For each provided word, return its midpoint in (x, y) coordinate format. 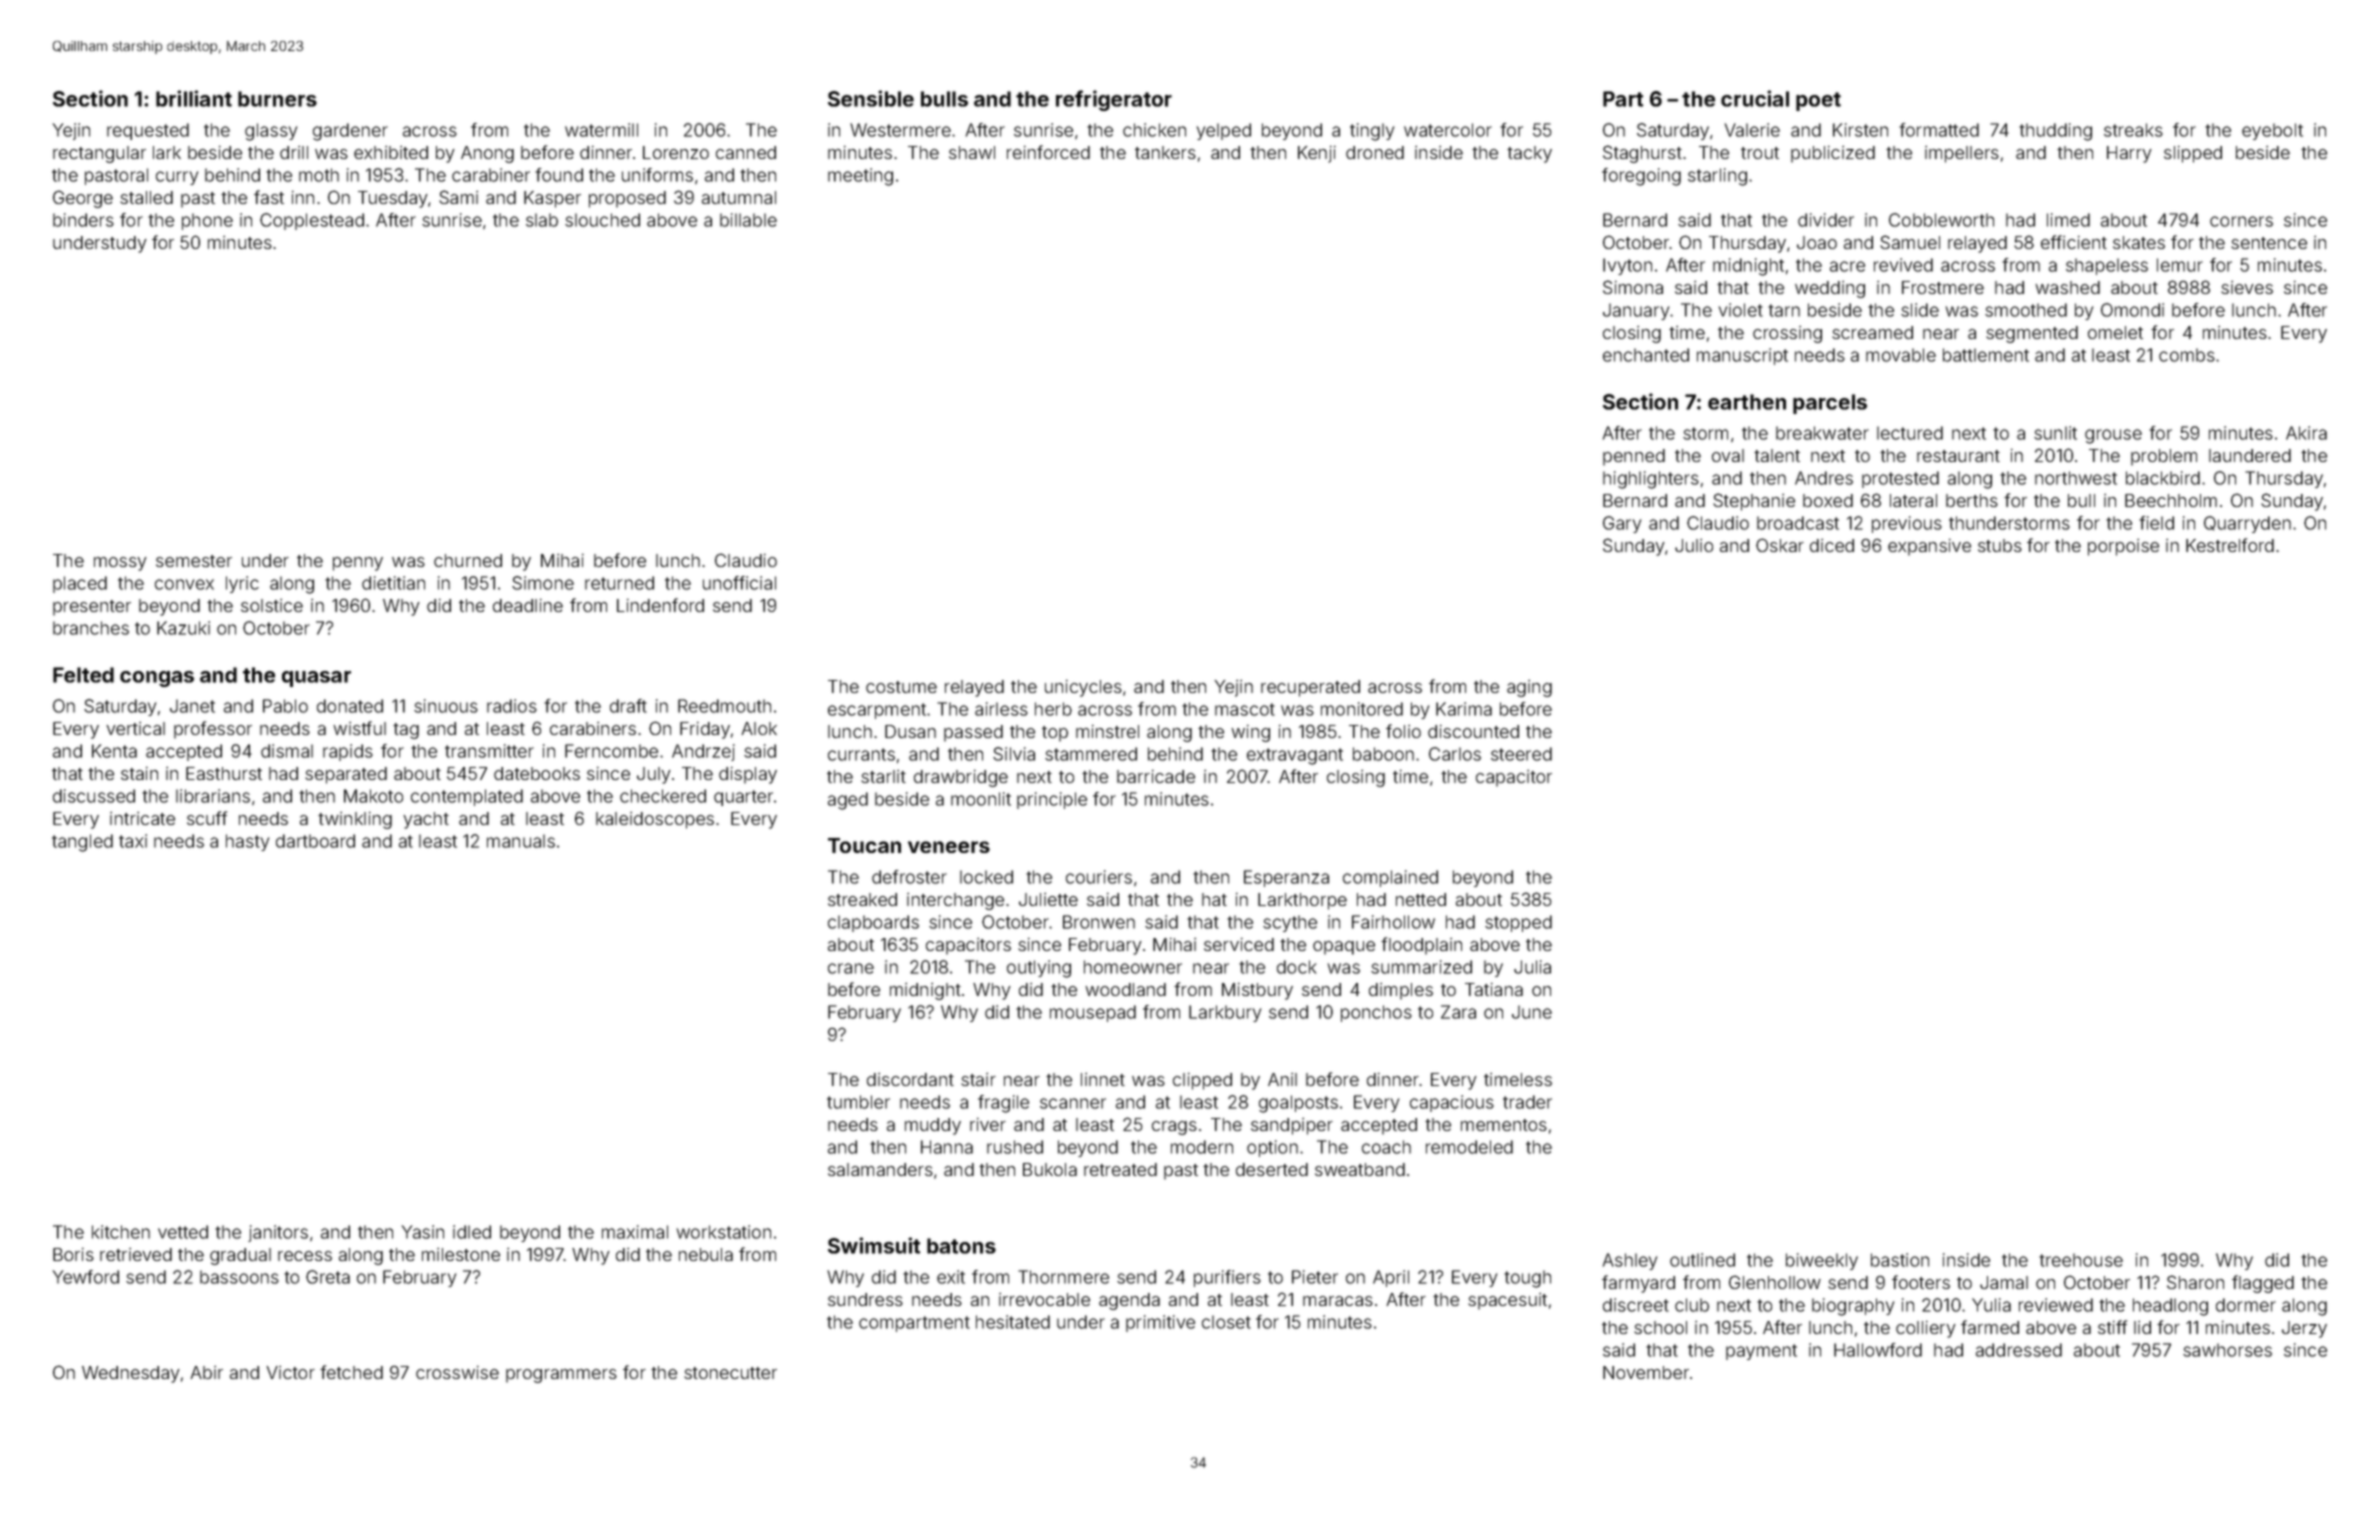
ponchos (1376, 1013)
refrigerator (1114, 100)
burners (277, 99)
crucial (1755, 98)
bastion (1900, 1260)
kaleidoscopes (655, 820)
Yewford (86, 1277)
